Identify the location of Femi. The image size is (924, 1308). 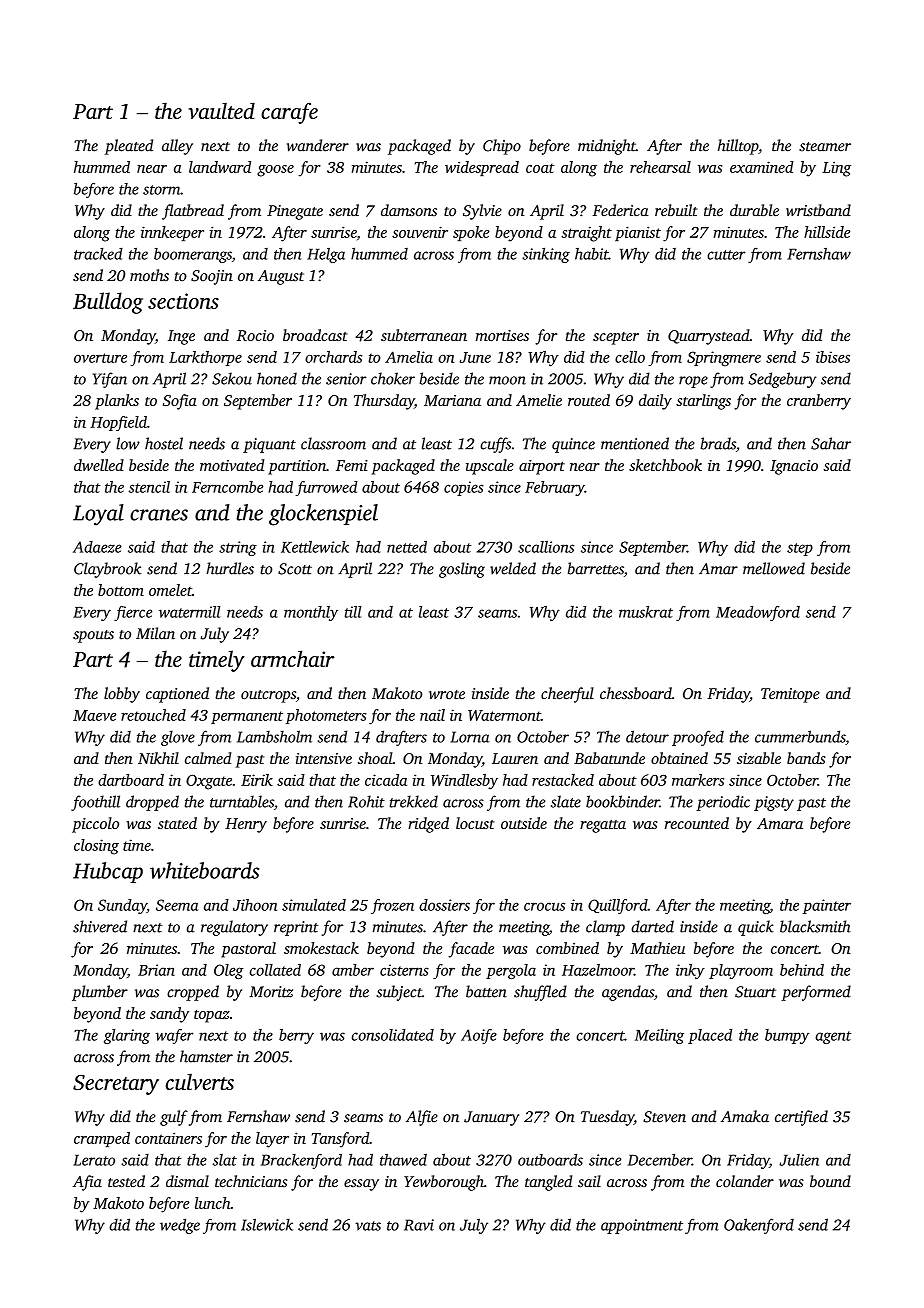
(352, 465).
